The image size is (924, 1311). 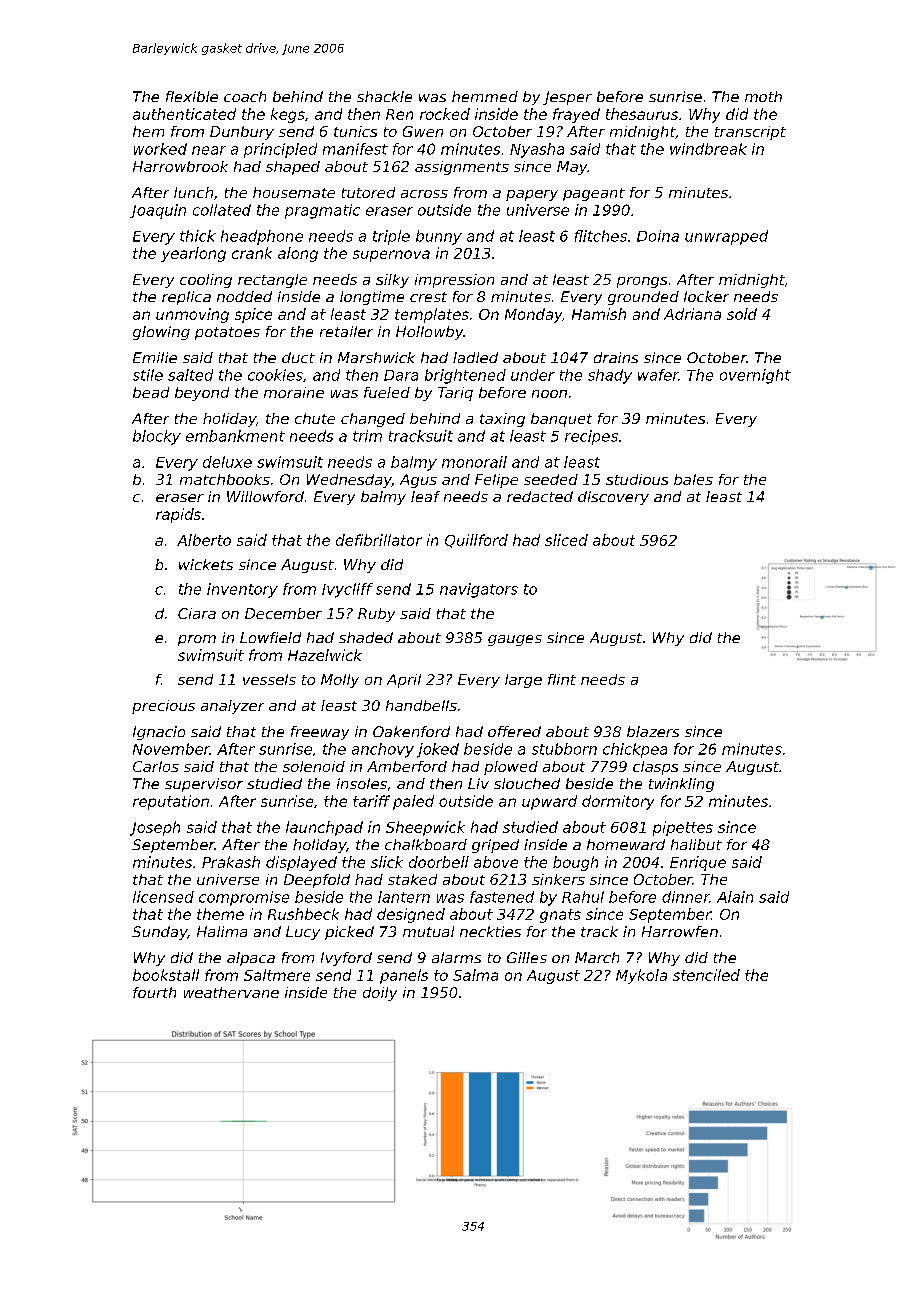 What do you see at coordinates (479, 590) in the screenshot?
I see `navigators` at bounding box center [479, 590].
